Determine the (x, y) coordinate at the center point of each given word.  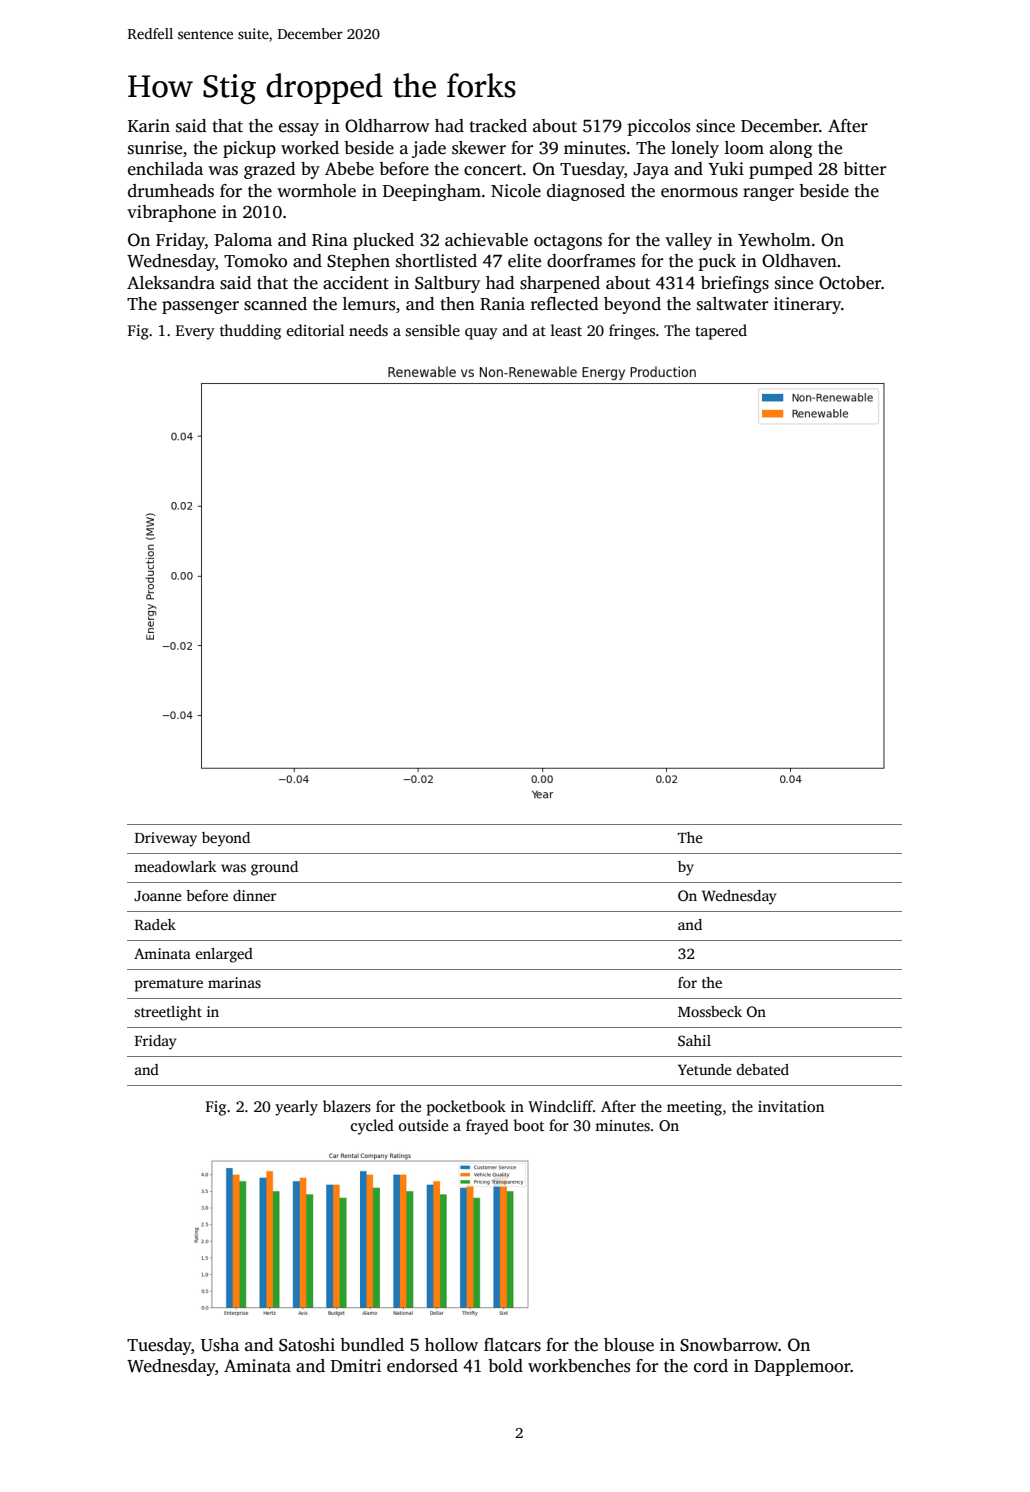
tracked (498, 126)
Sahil (694, 1040)
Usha (220, 1345)
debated (763, 1069)
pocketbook (466, 1108)
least (566, 330)
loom (744, 148)
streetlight (168, 1013)
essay (299, 129)
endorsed (422, 1366)
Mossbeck (710, 1011)
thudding (250, 332)
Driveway (166, 839)
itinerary (807, 305)
